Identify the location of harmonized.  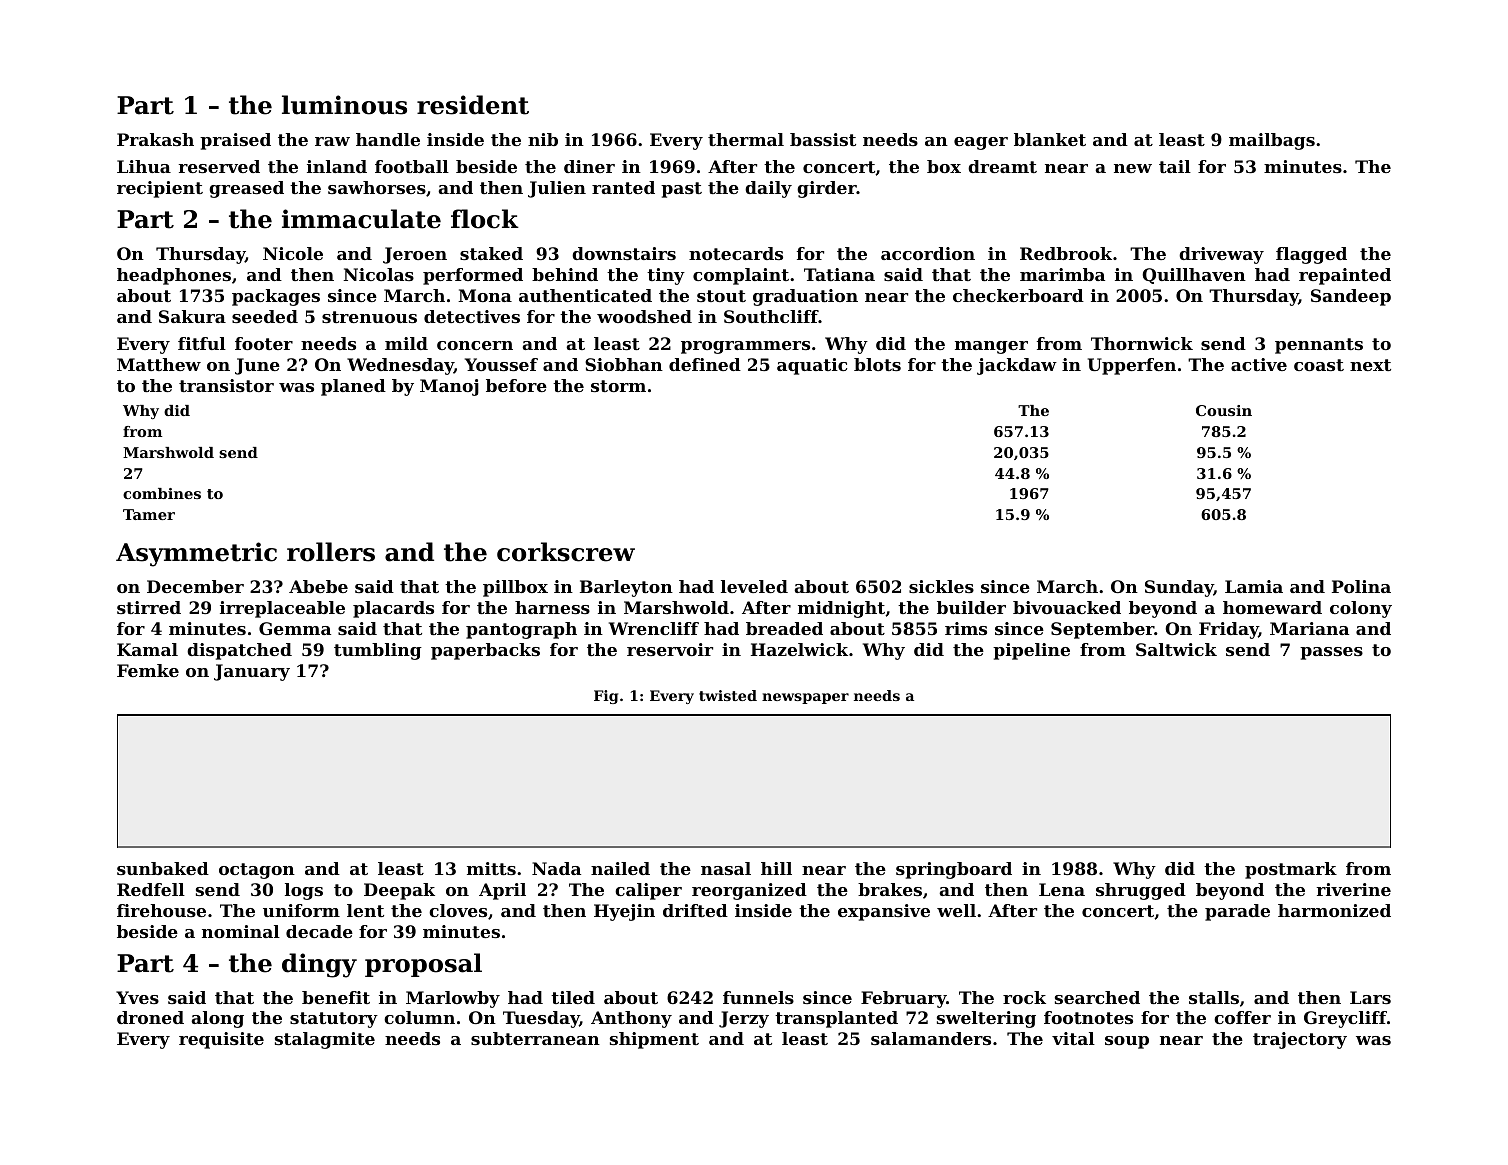
(1334, 910).
